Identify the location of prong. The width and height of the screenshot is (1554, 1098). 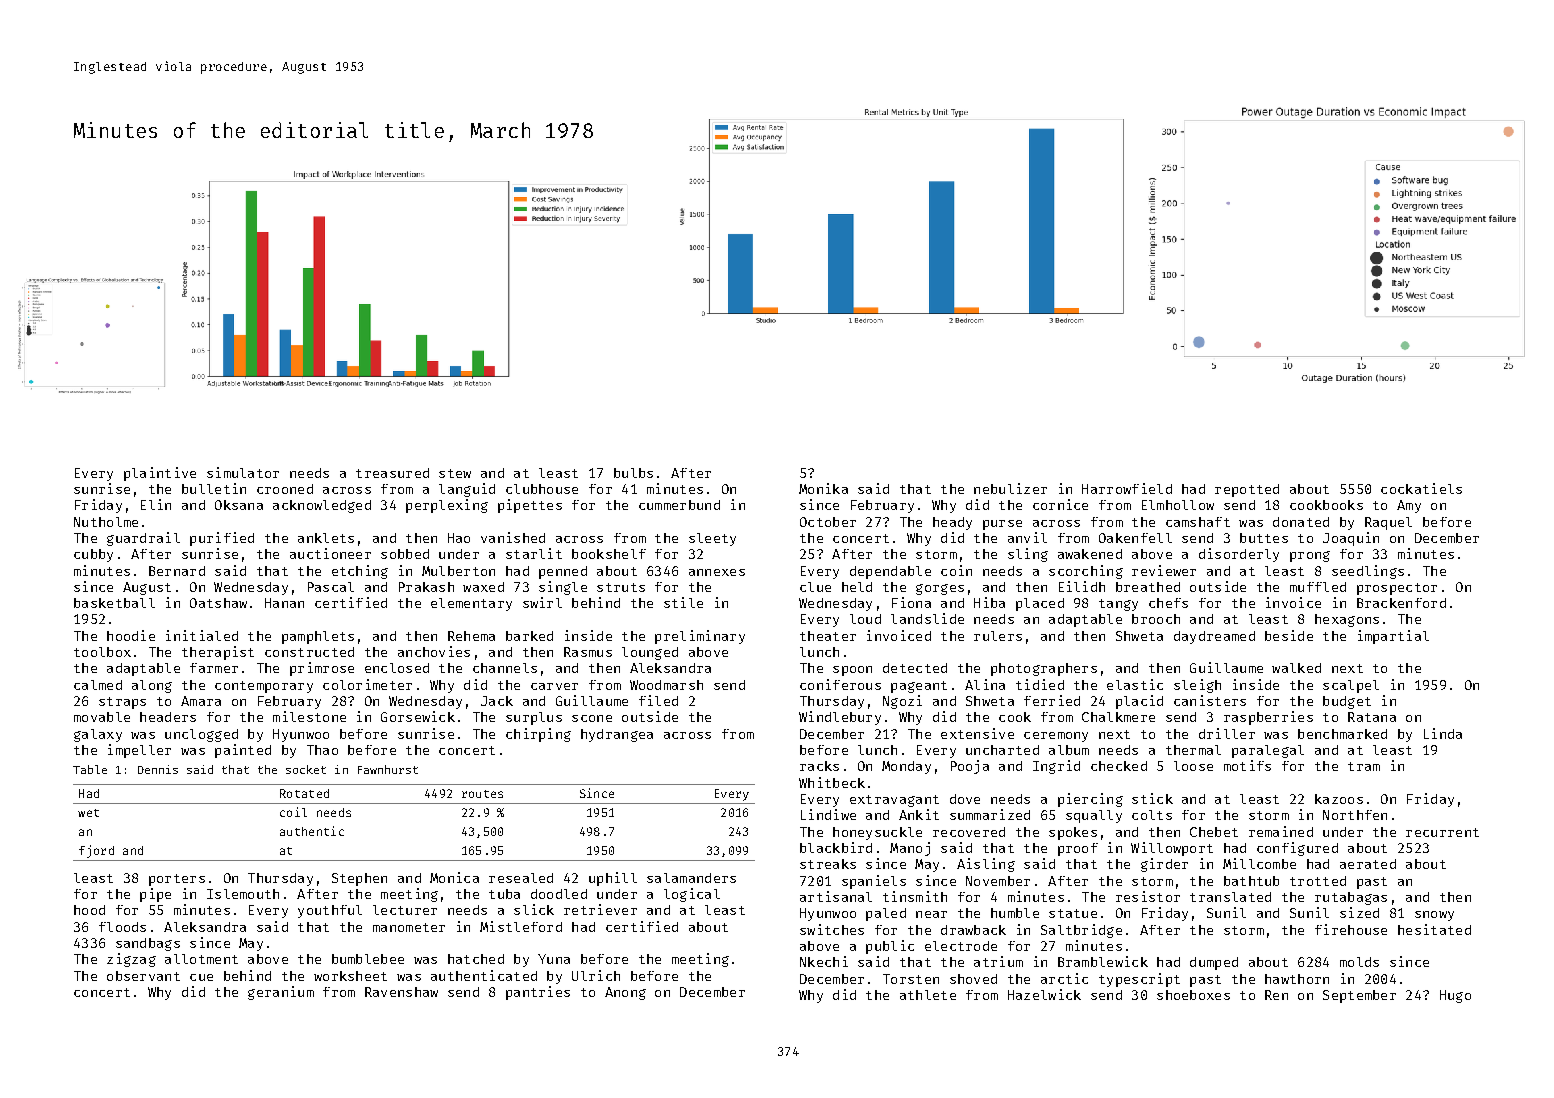
(1310, 556).
